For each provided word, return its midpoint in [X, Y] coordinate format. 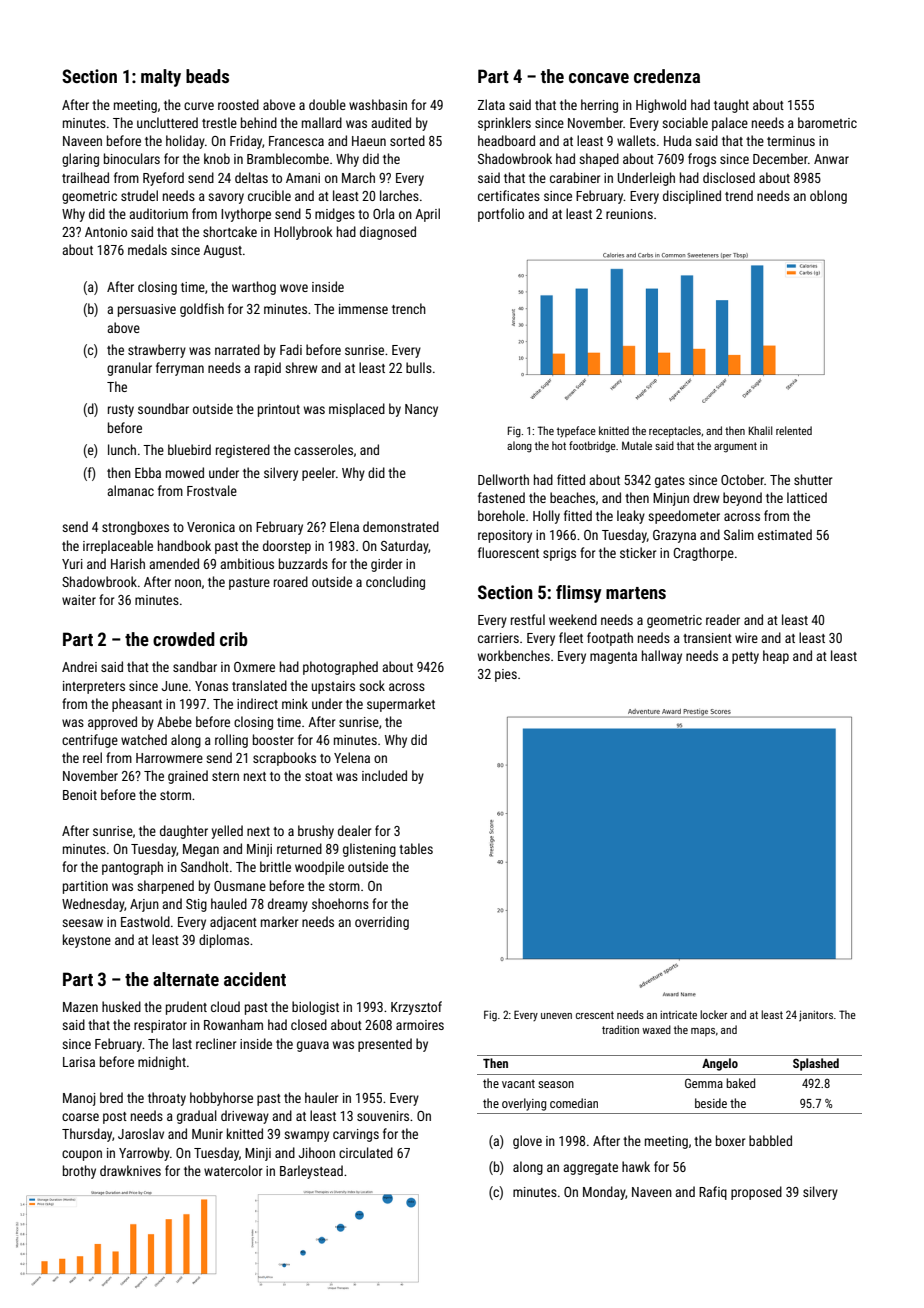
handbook [184, 545]
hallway [662, 657]
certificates [509, 195]
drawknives [130, 1170]
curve [199, 106]
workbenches [514, 655]
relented [794, 430]
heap [776, 657]
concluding [395, 583]
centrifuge [90, 741]
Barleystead [311, 1172]
